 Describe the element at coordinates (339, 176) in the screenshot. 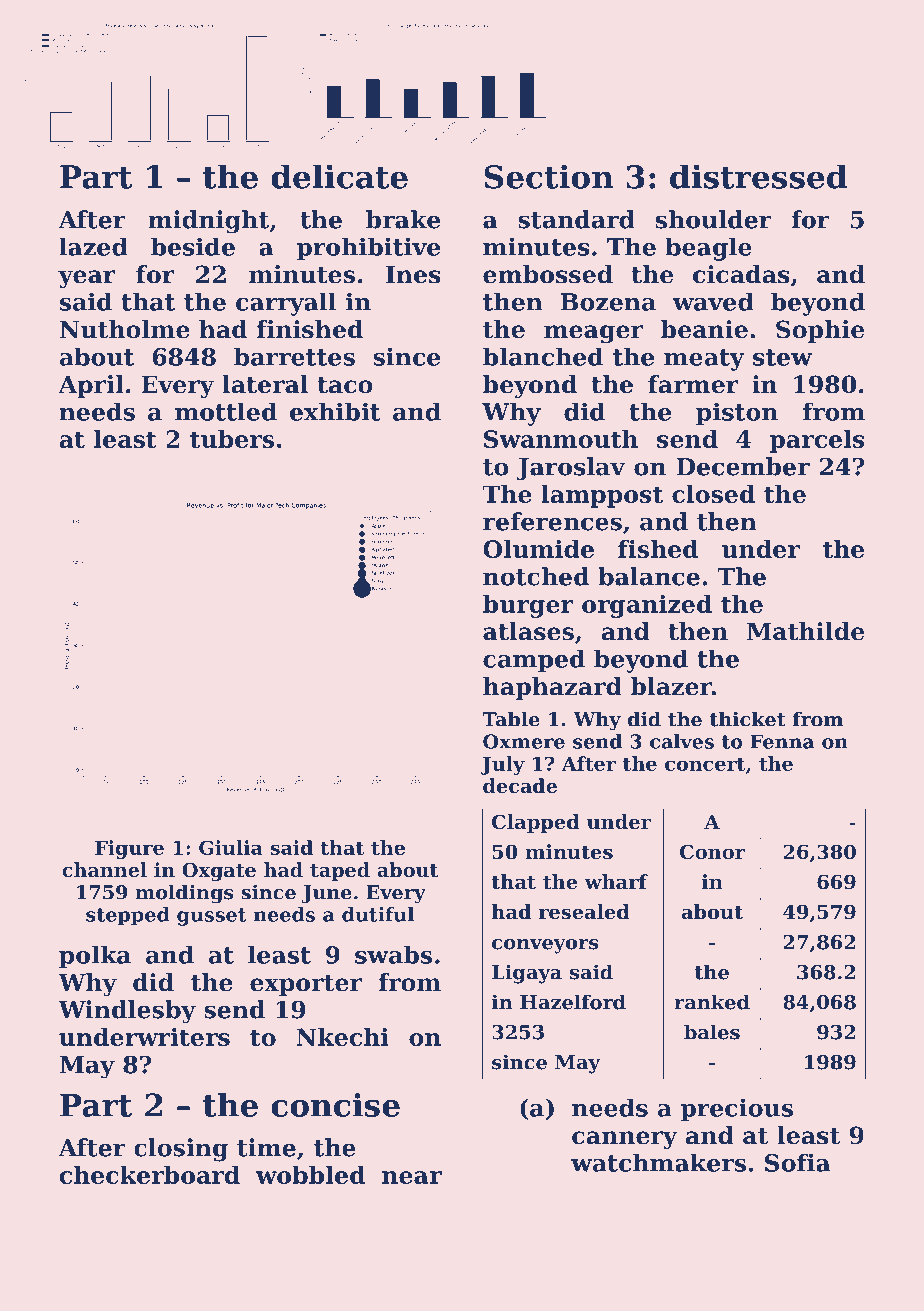

I see `delicate` at that location.
